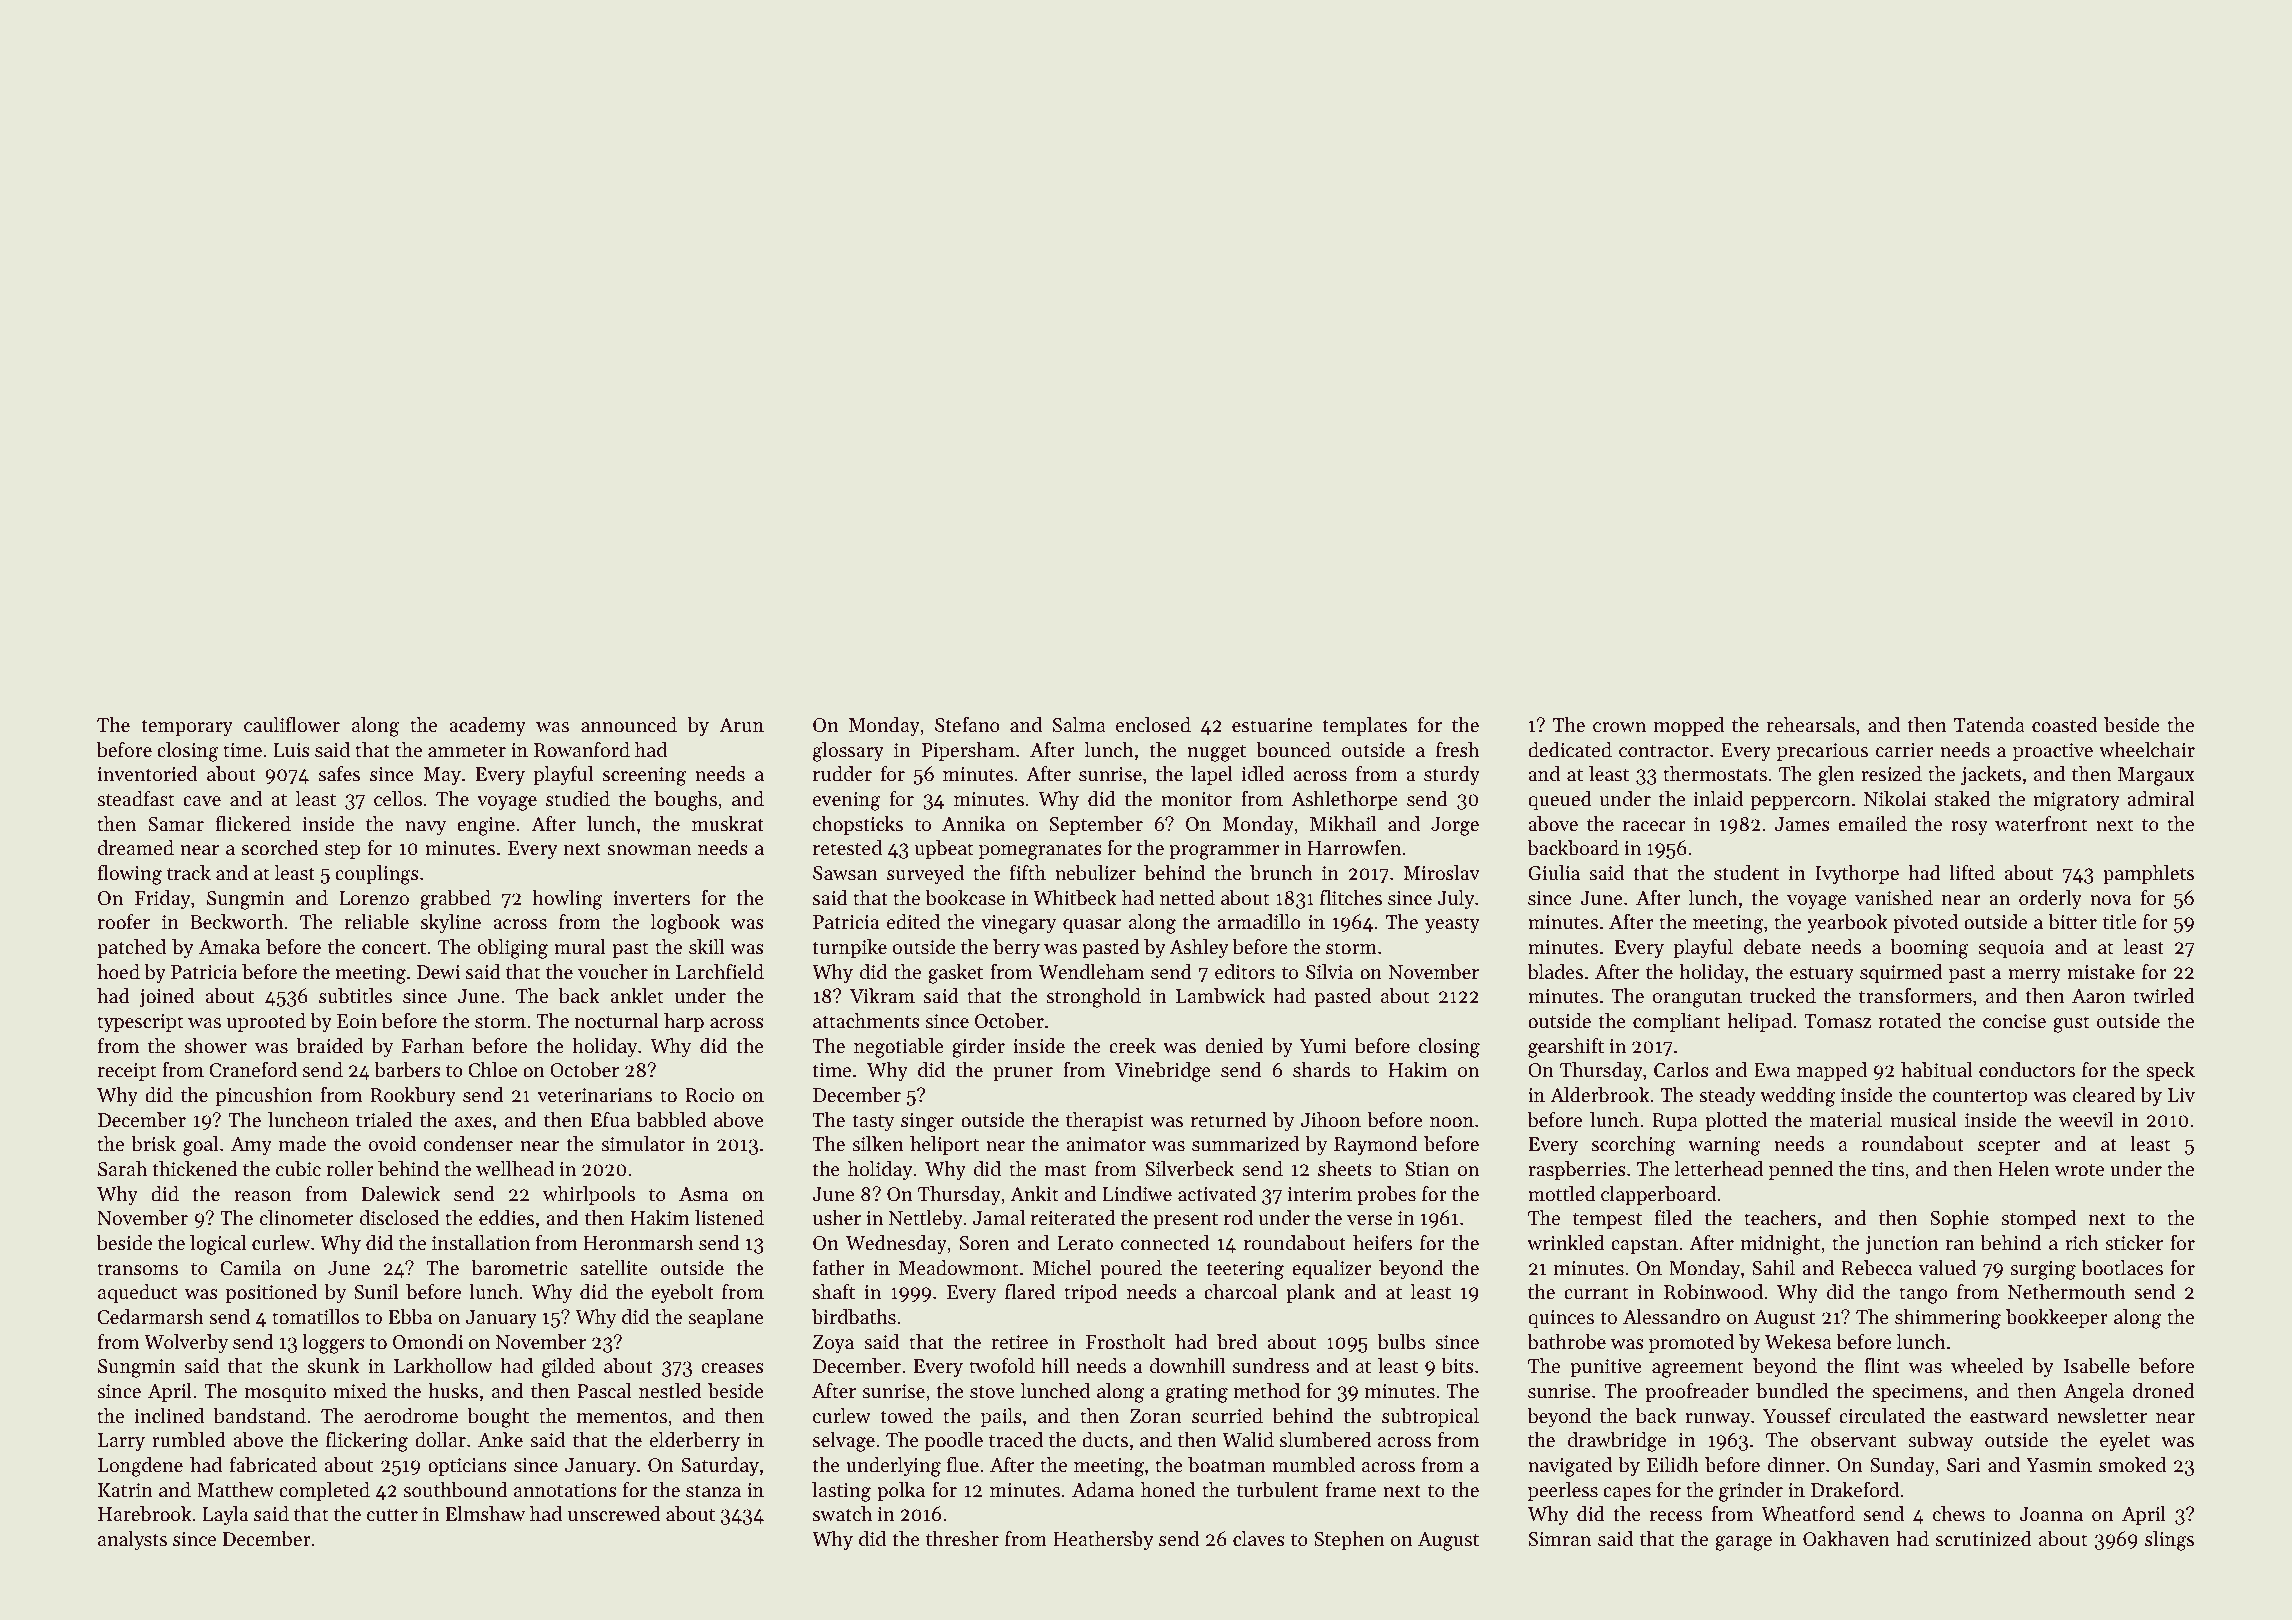 The image size is (2292, 1620). I want to click on Isabelle, so click(2097, 1366).
